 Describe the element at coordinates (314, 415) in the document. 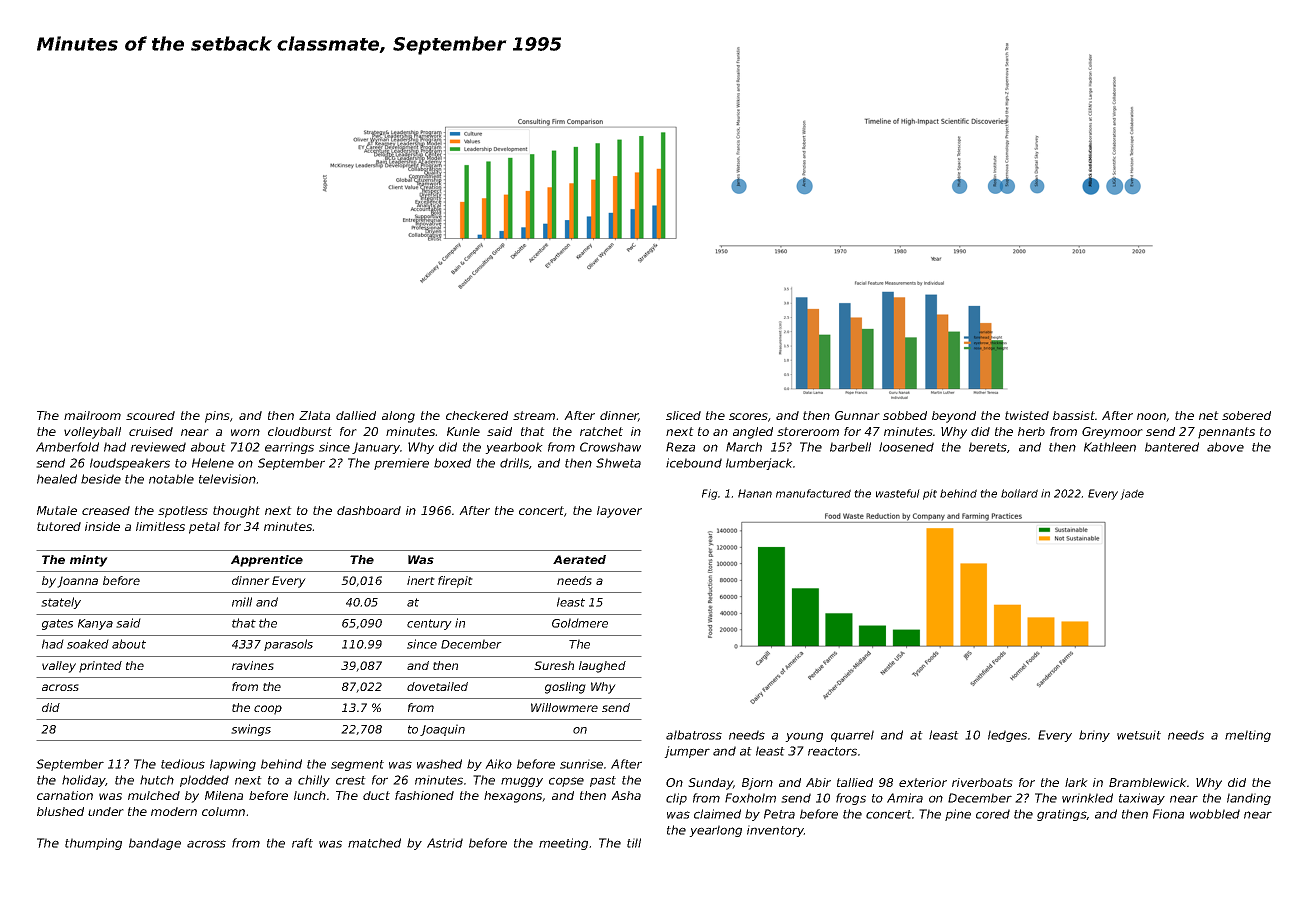

I see `Zlata` at that location.
